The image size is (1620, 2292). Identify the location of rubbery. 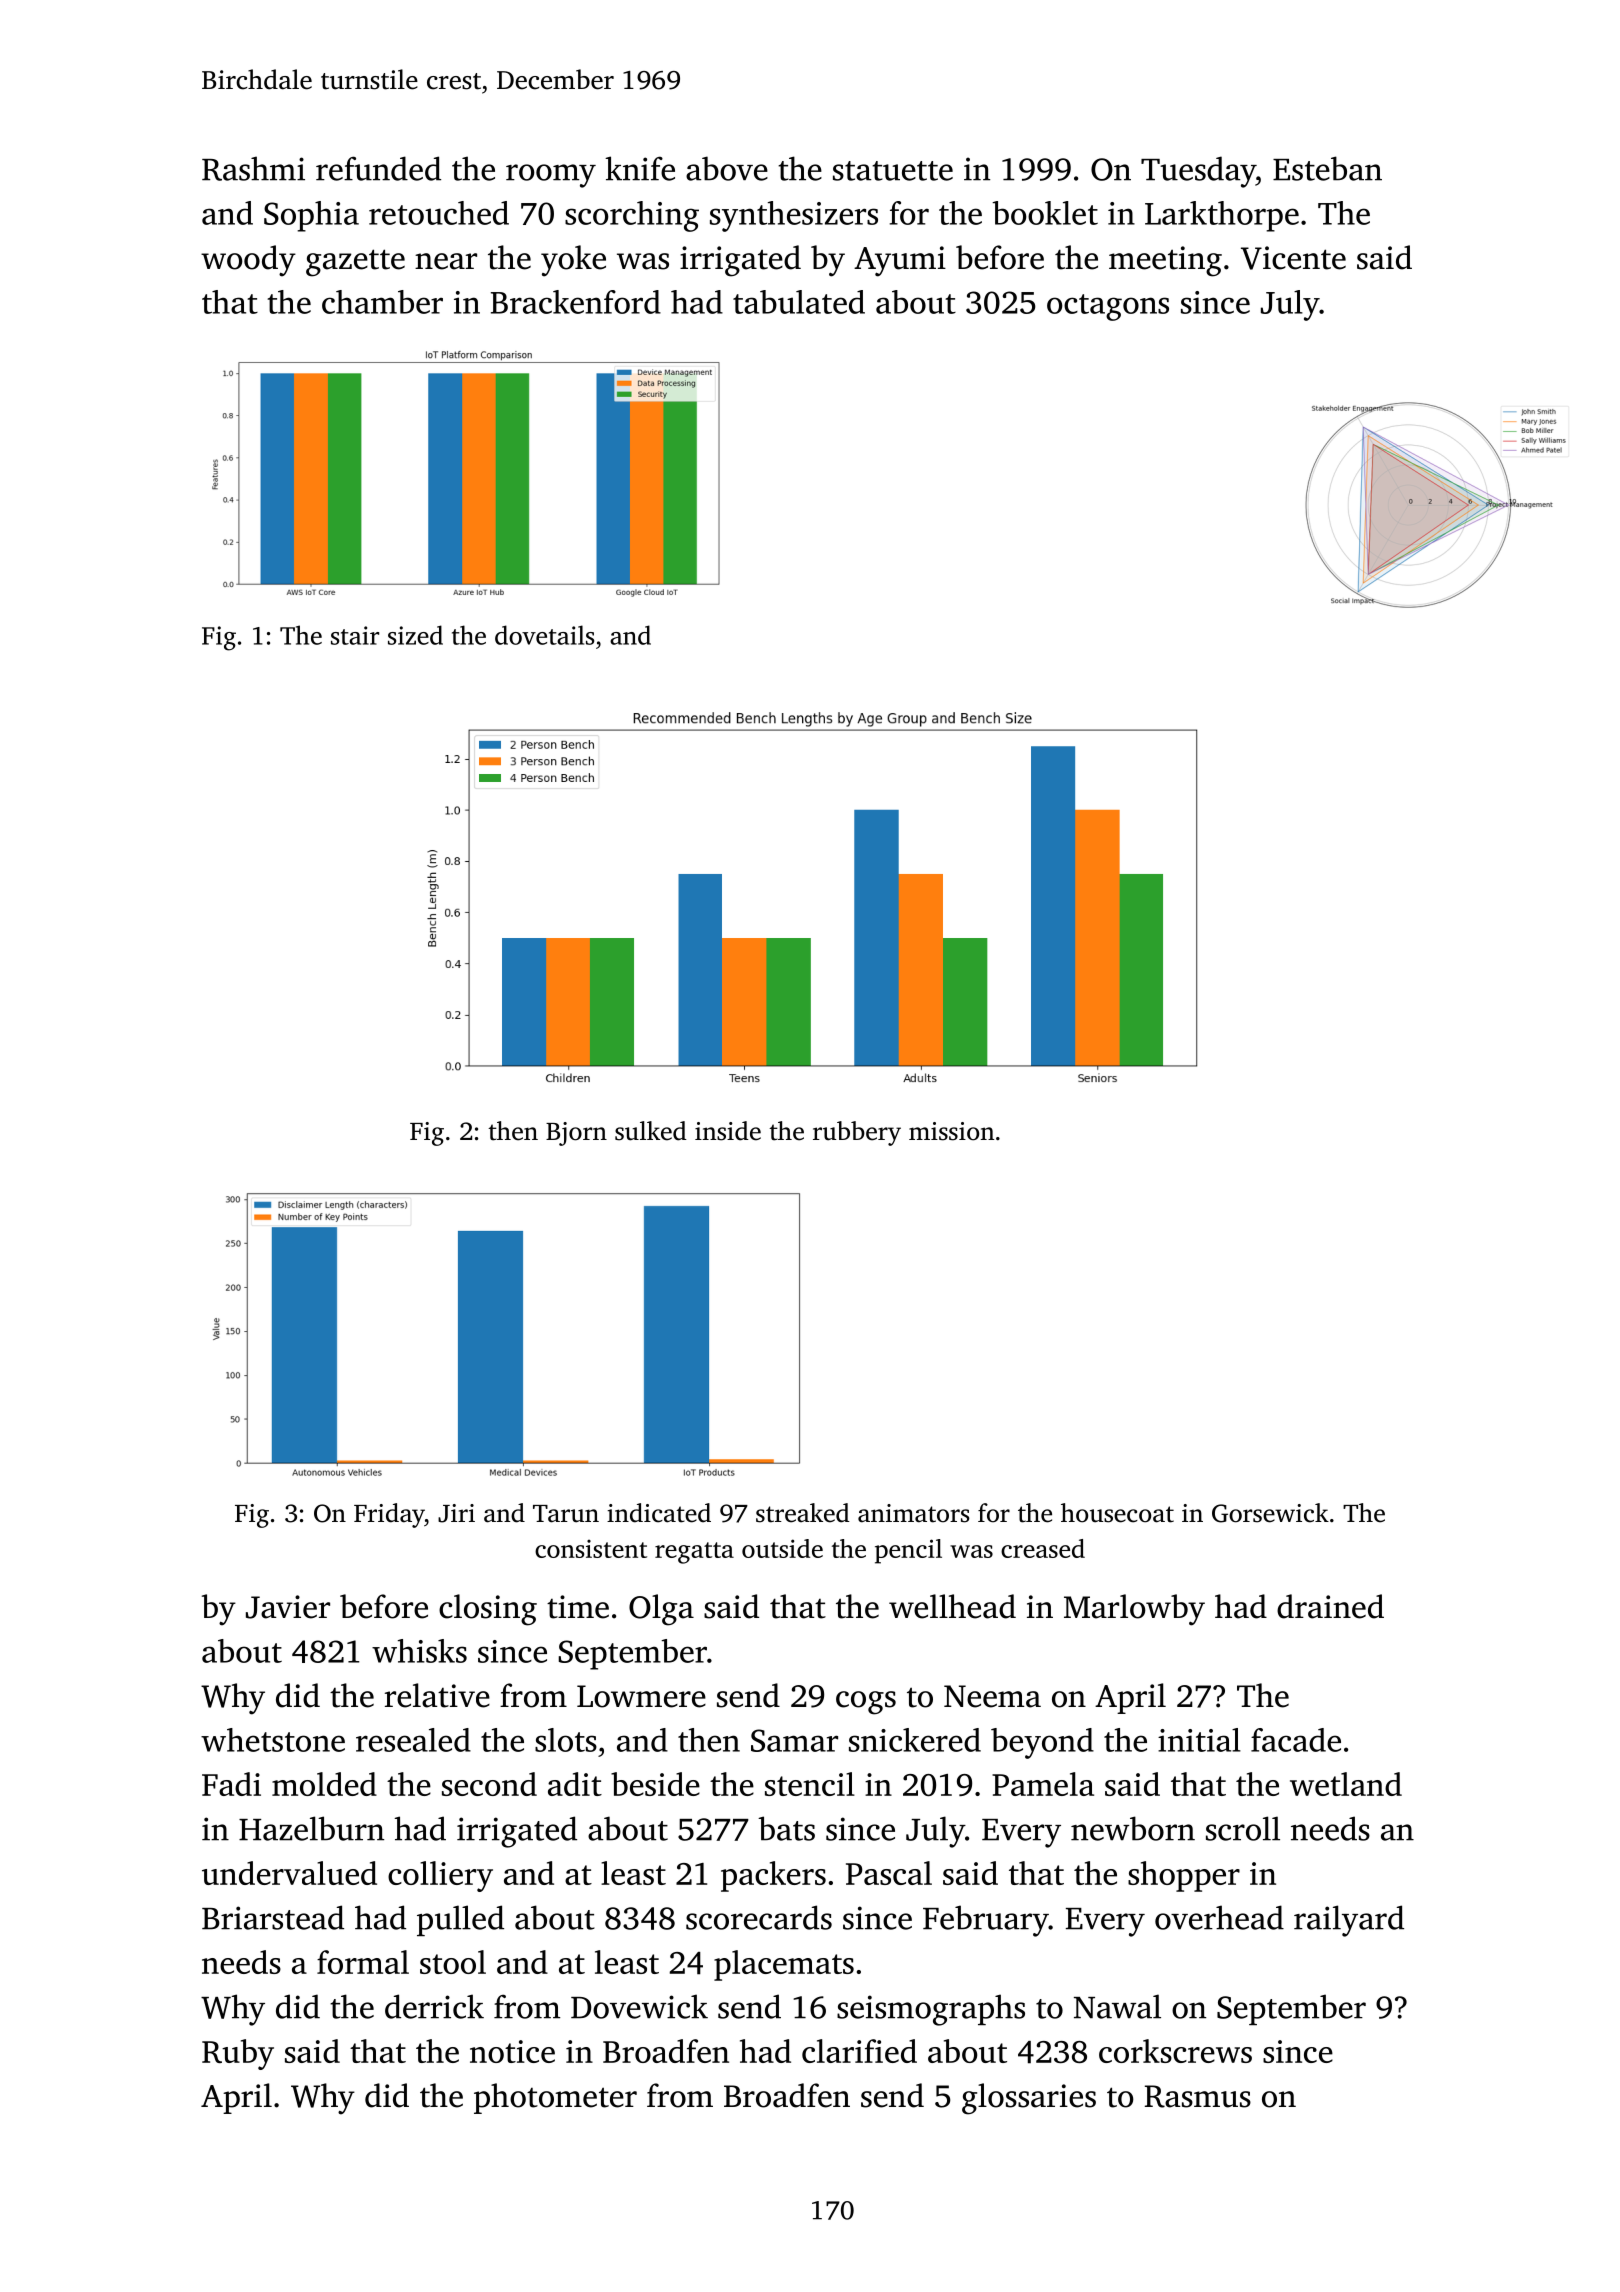
(857, 1133).
